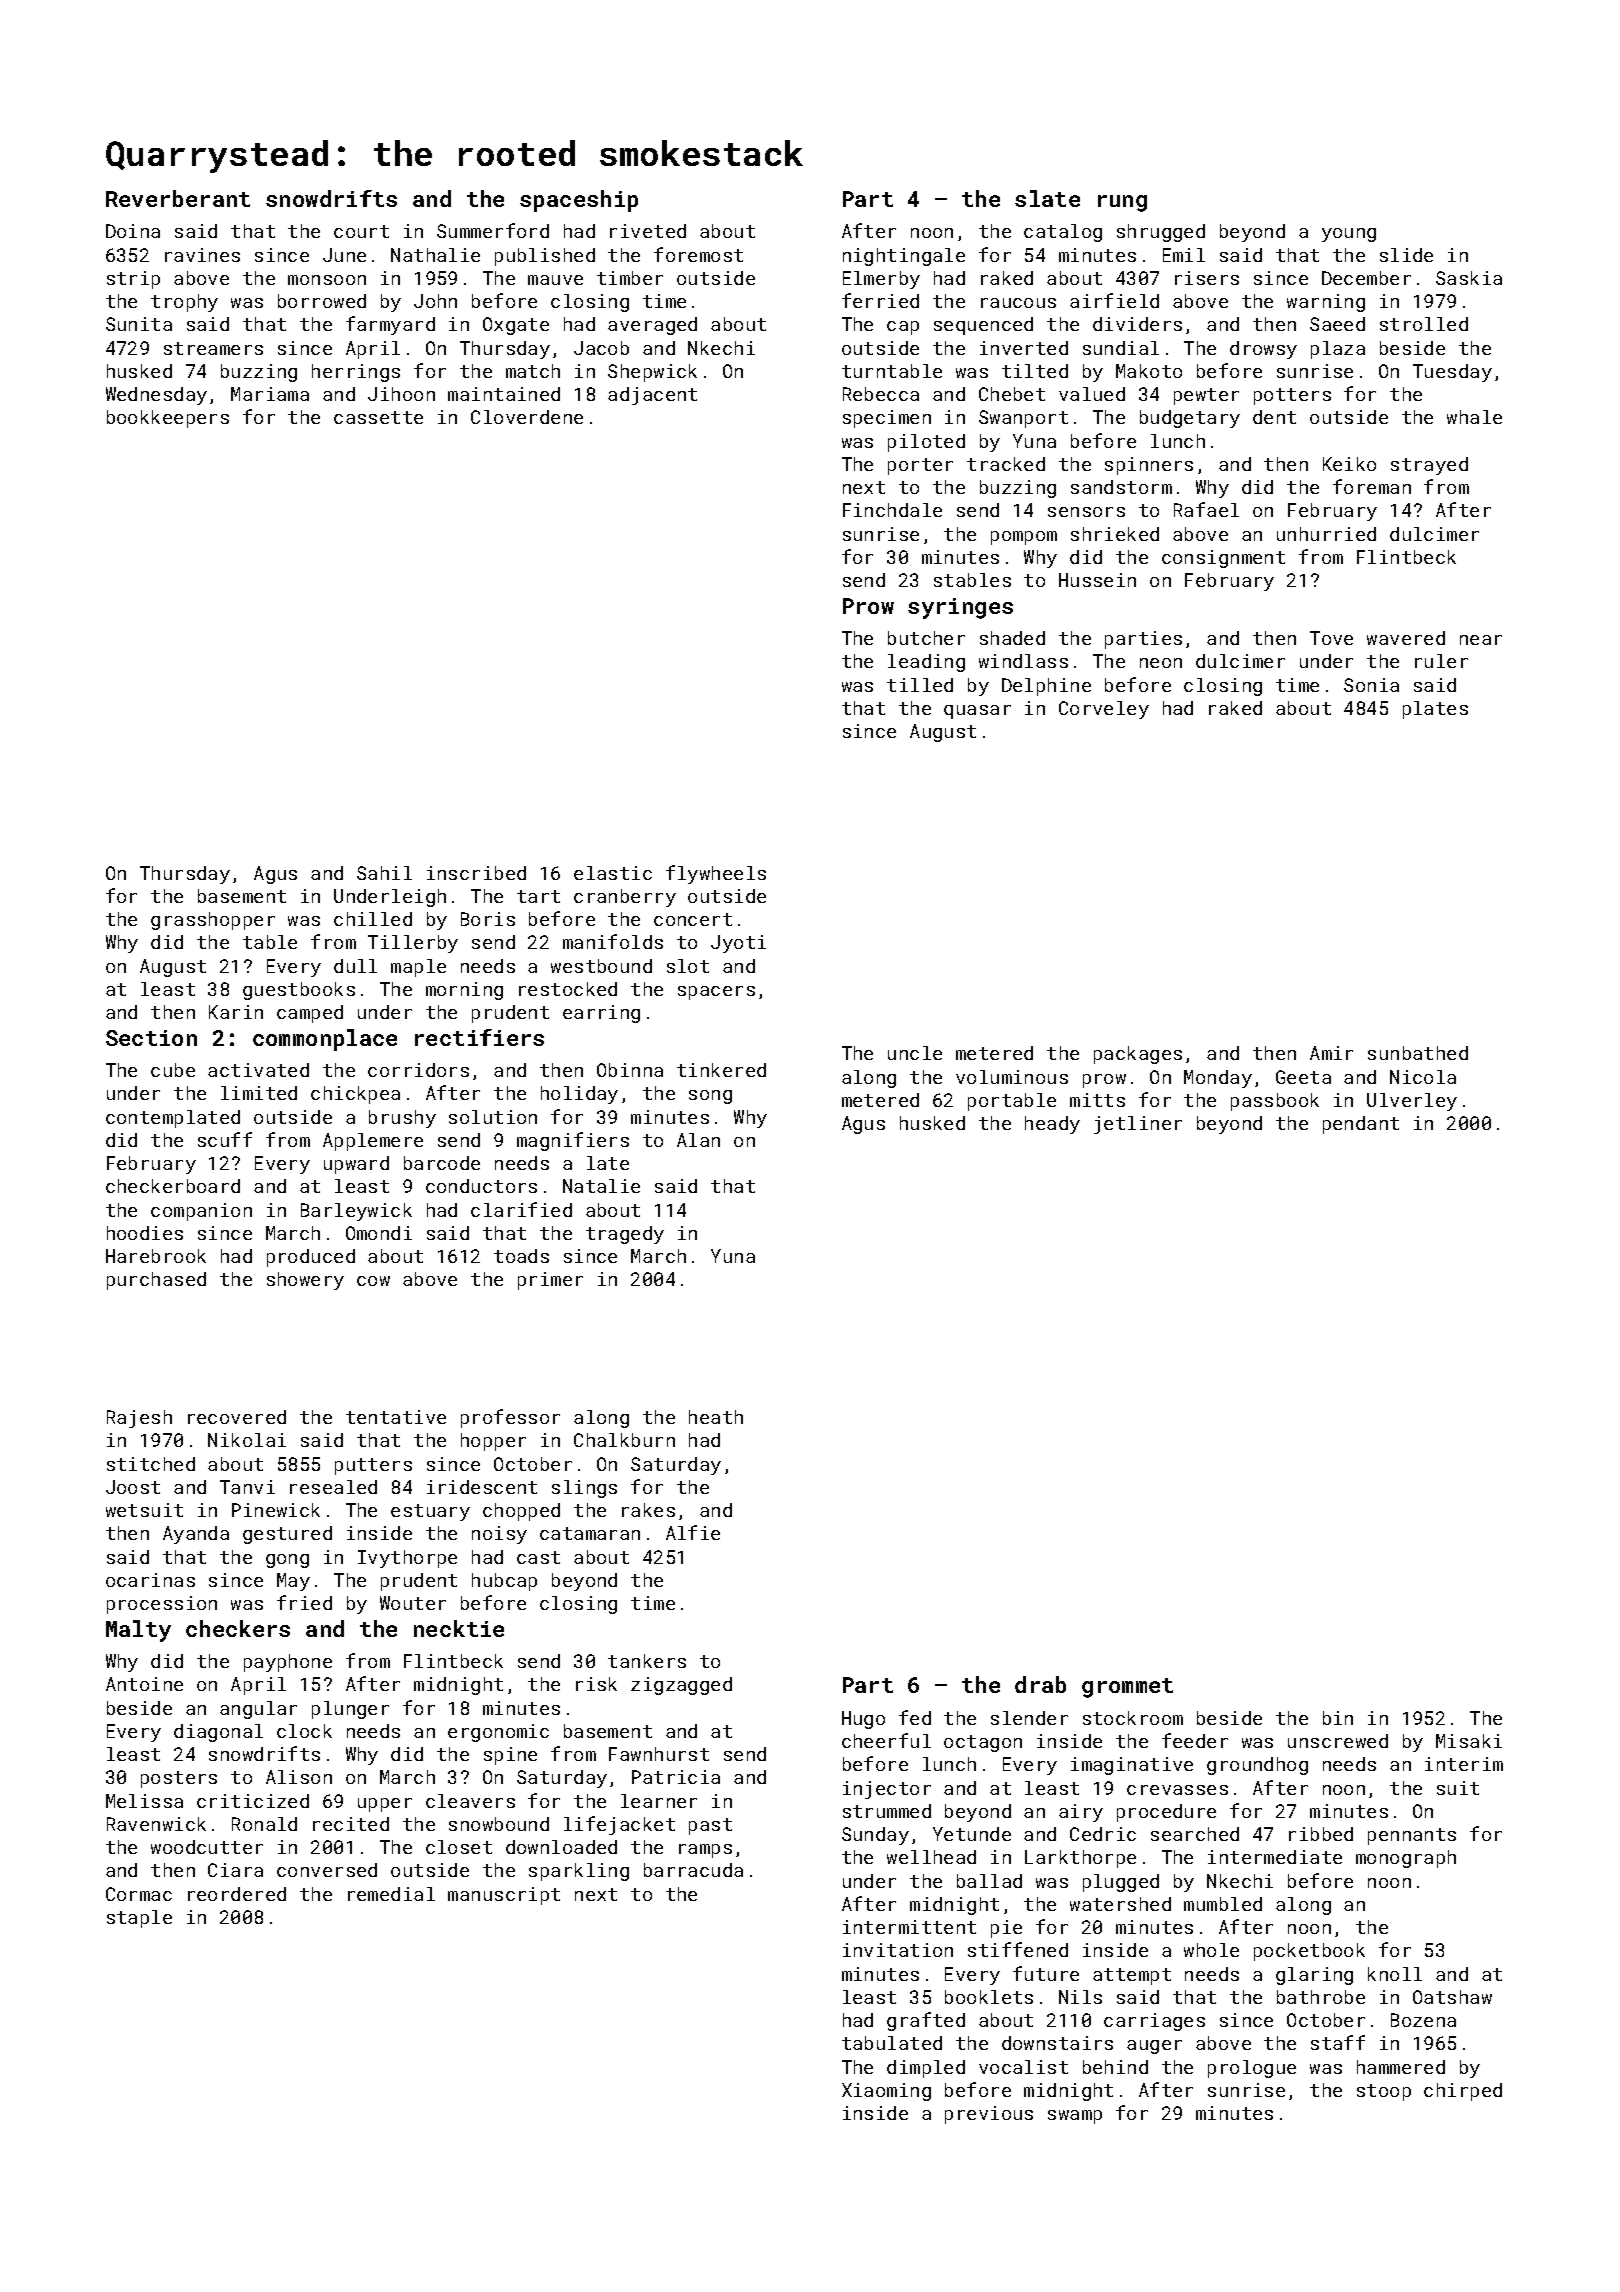  Describe the element at coordinates (1321, 1834) in the document. I see `ribbed` at that location.
